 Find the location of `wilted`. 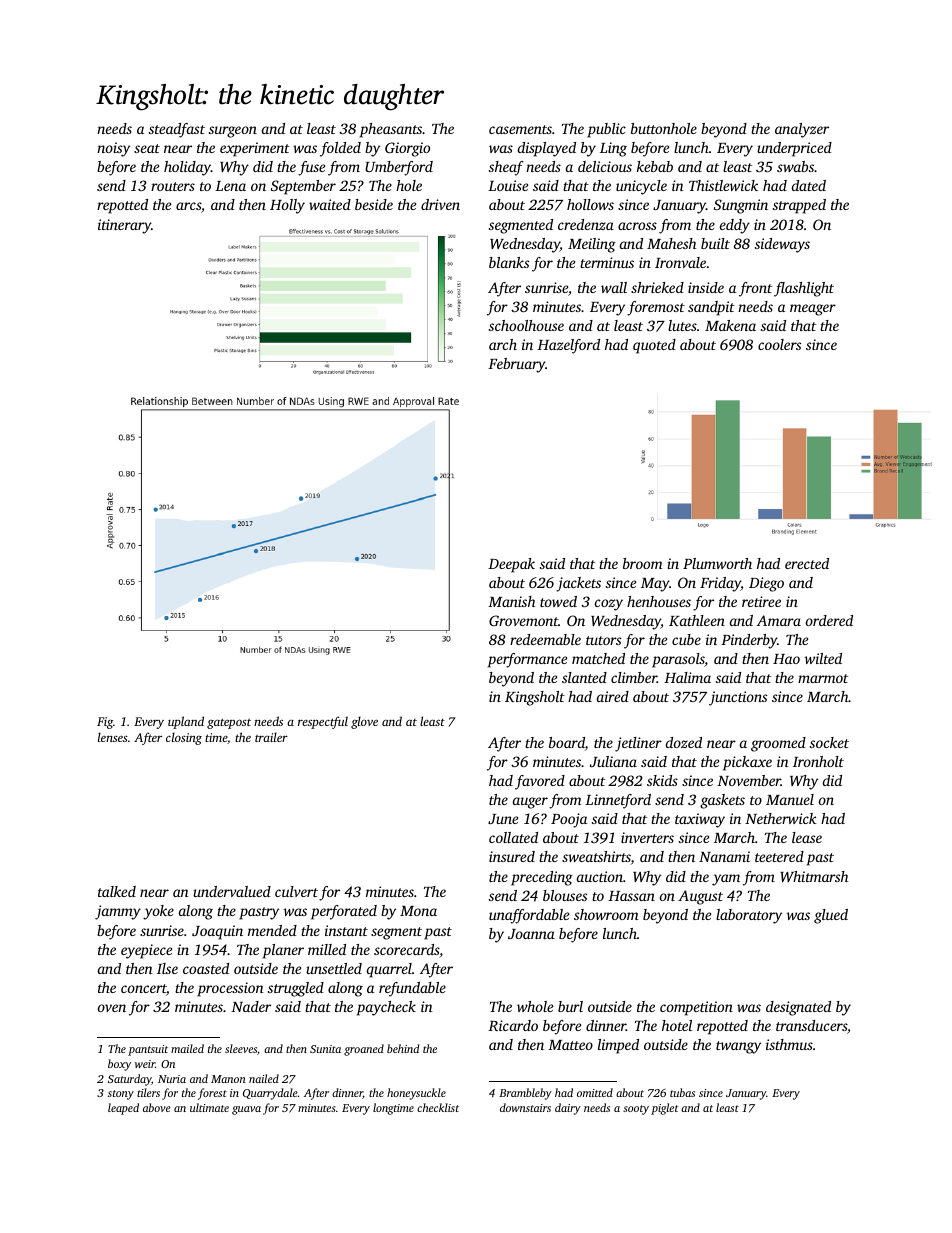

wilted is located at coordinates (823, 658).
